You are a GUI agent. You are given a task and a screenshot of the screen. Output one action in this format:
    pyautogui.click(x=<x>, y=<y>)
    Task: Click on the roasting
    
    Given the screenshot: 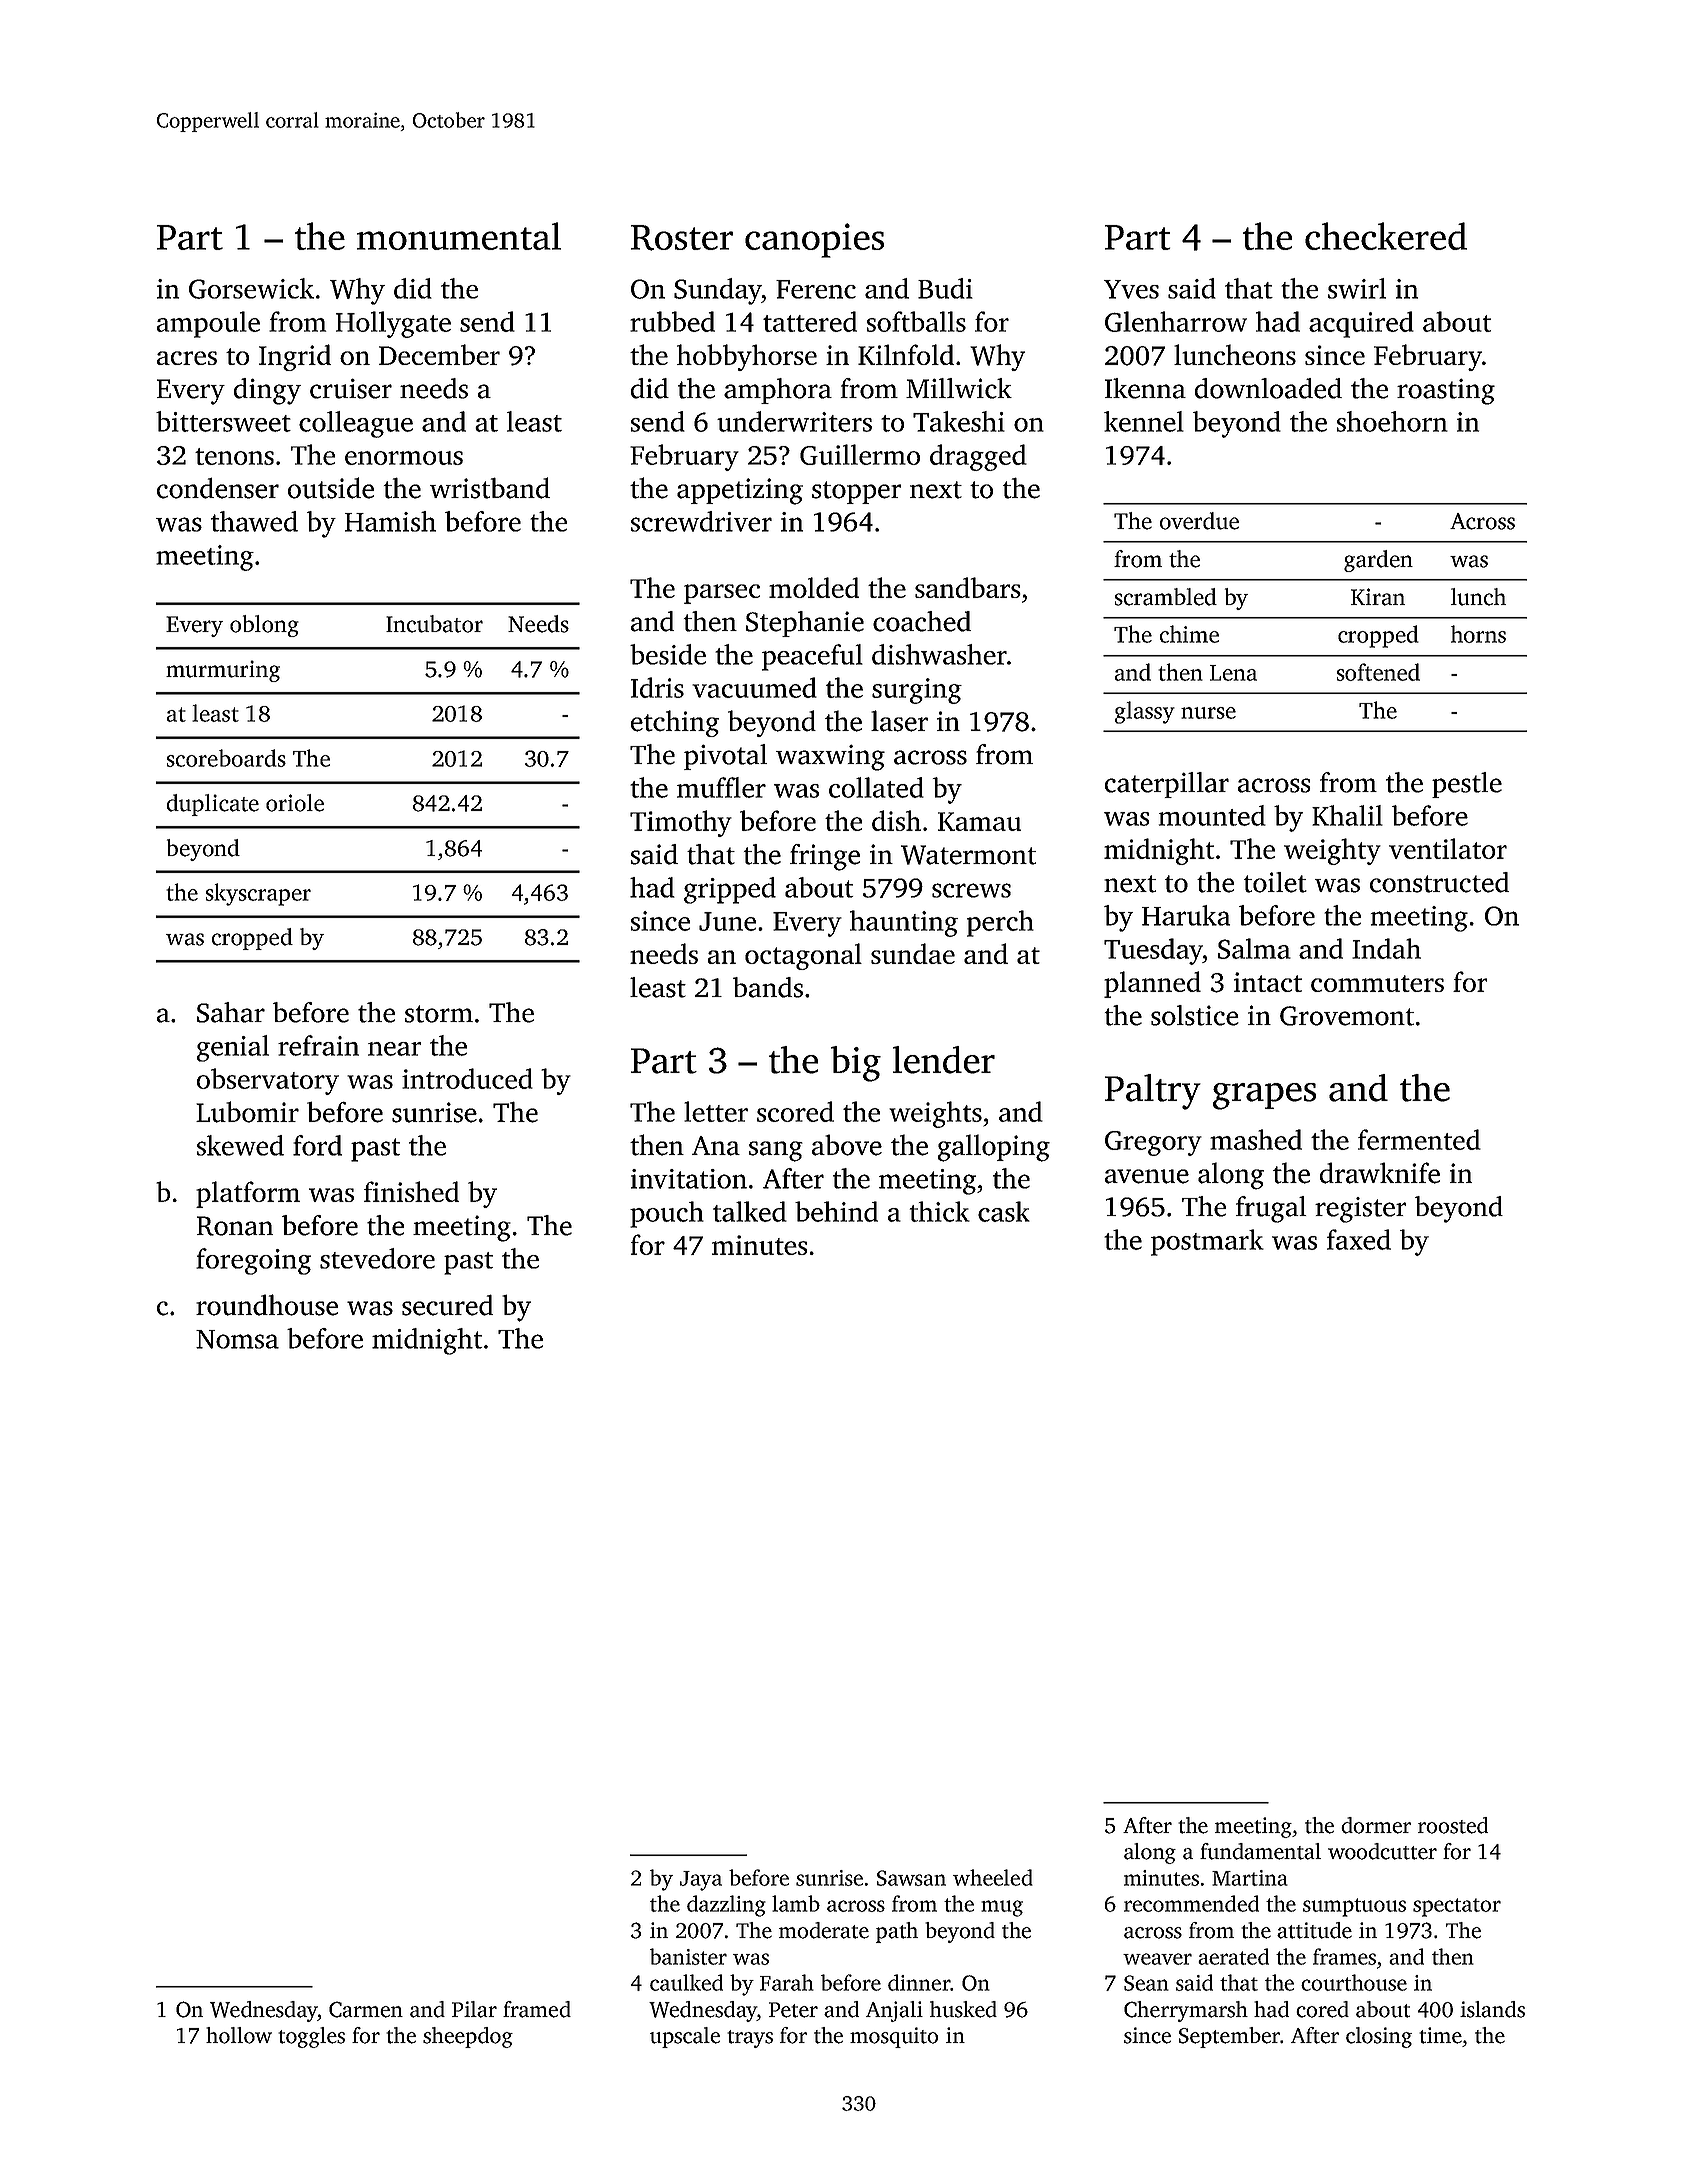 What is the action you would take?
    pyautogui.click(x=1446, y=391)
